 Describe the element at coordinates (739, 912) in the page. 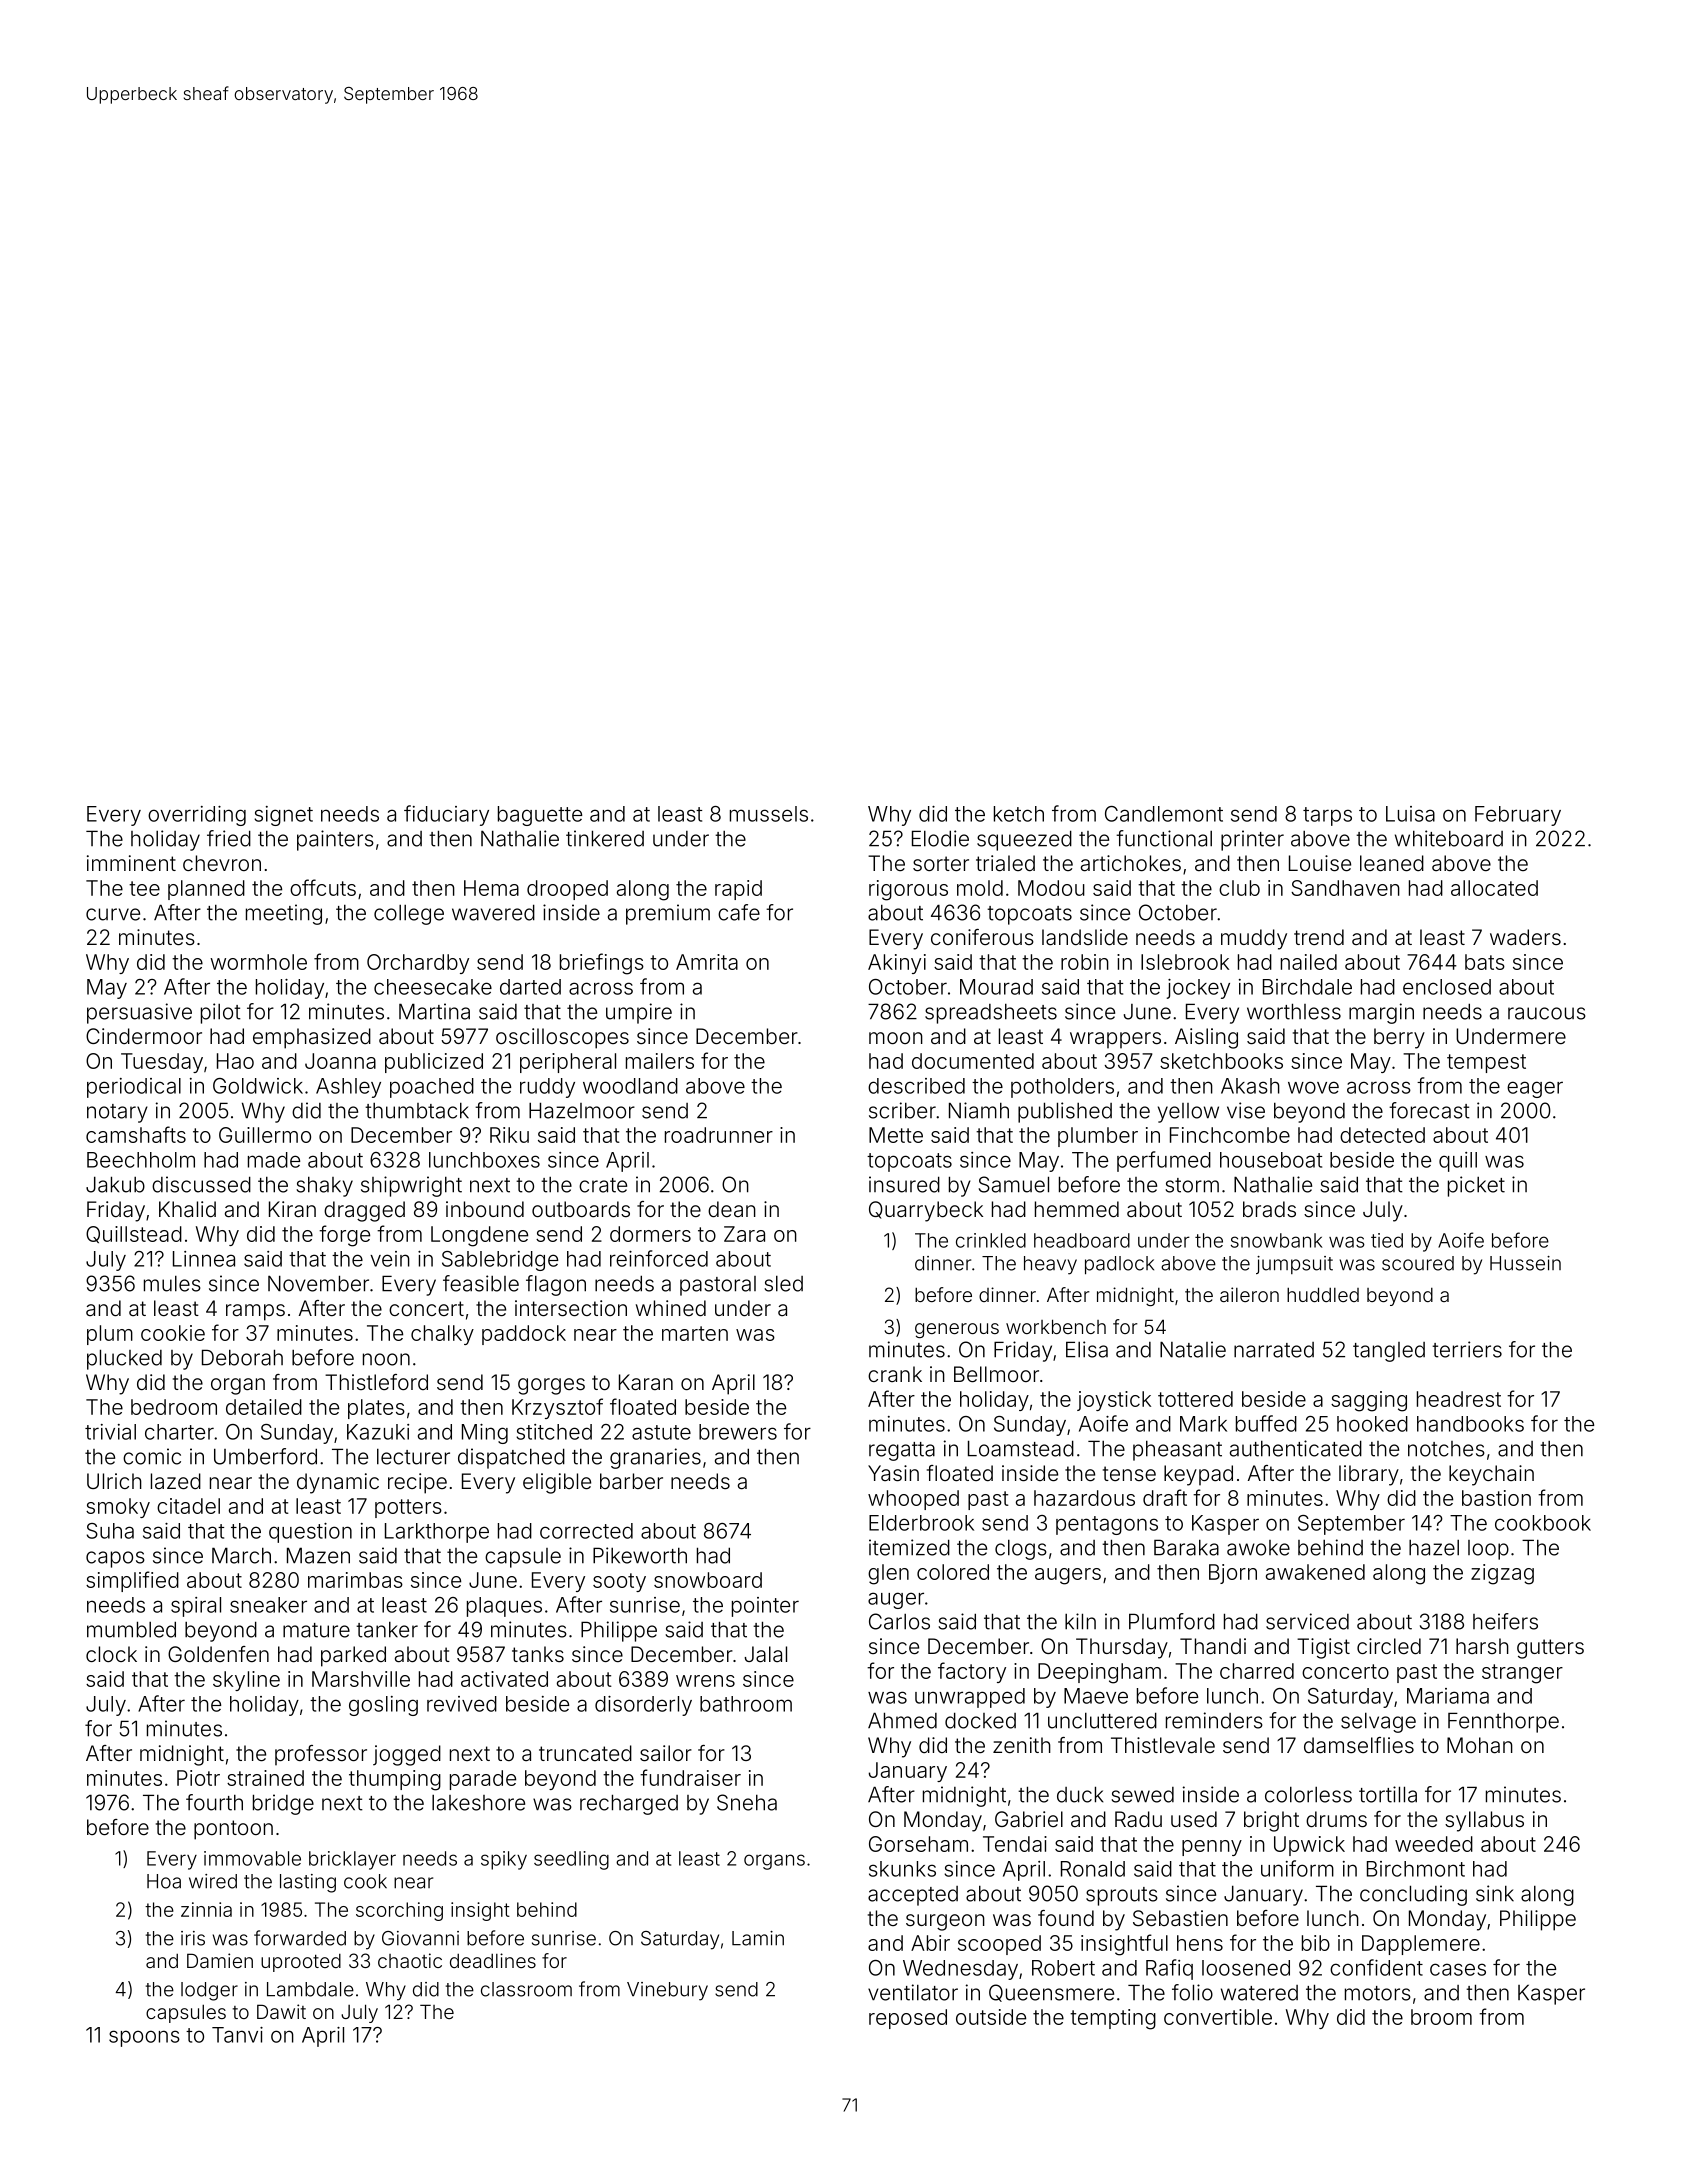

I see `cafe` at that location.
